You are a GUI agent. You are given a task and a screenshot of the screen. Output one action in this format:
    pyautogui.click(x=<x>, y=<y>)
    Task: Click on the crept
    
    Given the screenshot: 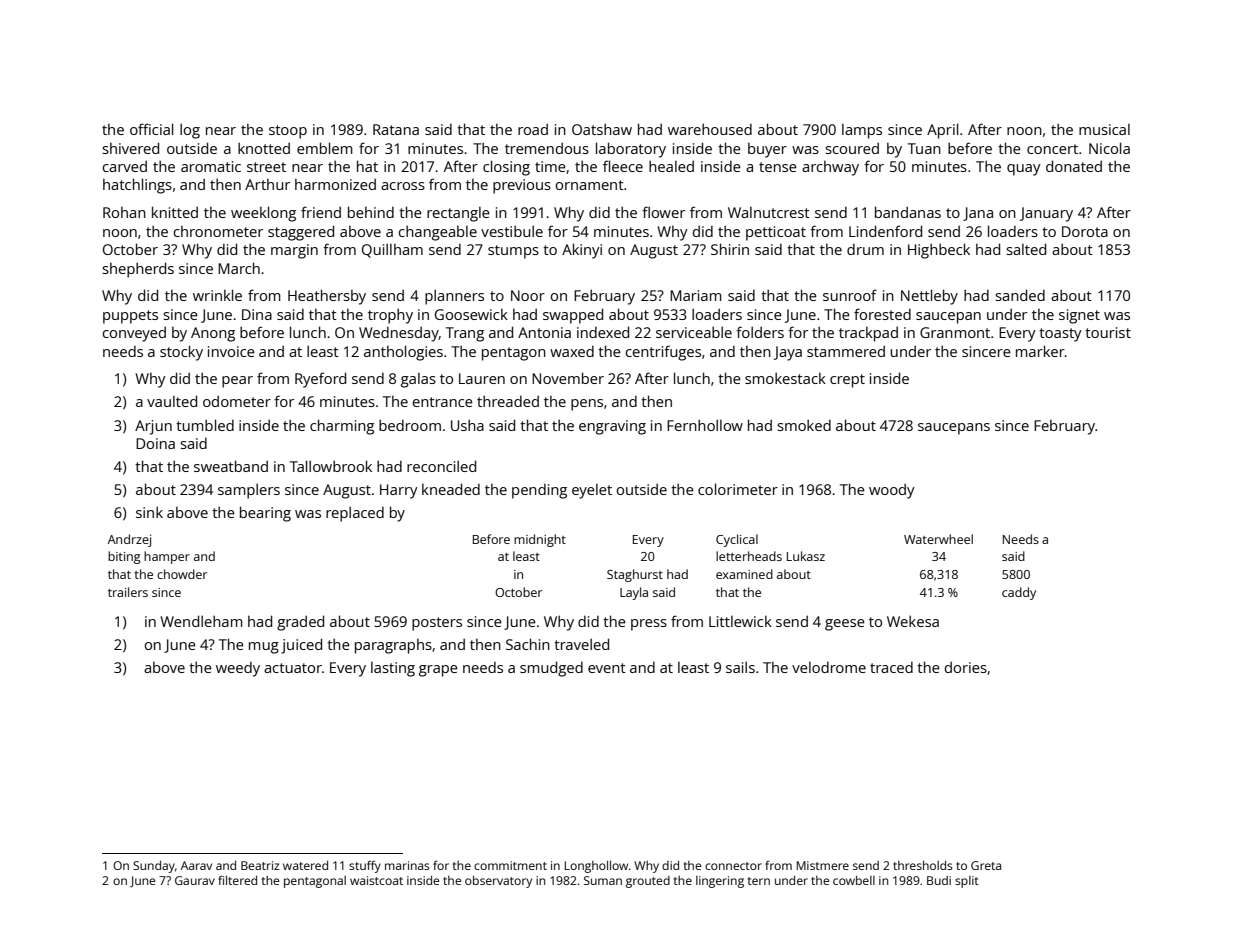 What is the action you would take?
    pyautogui.click(x=847, y=381)
